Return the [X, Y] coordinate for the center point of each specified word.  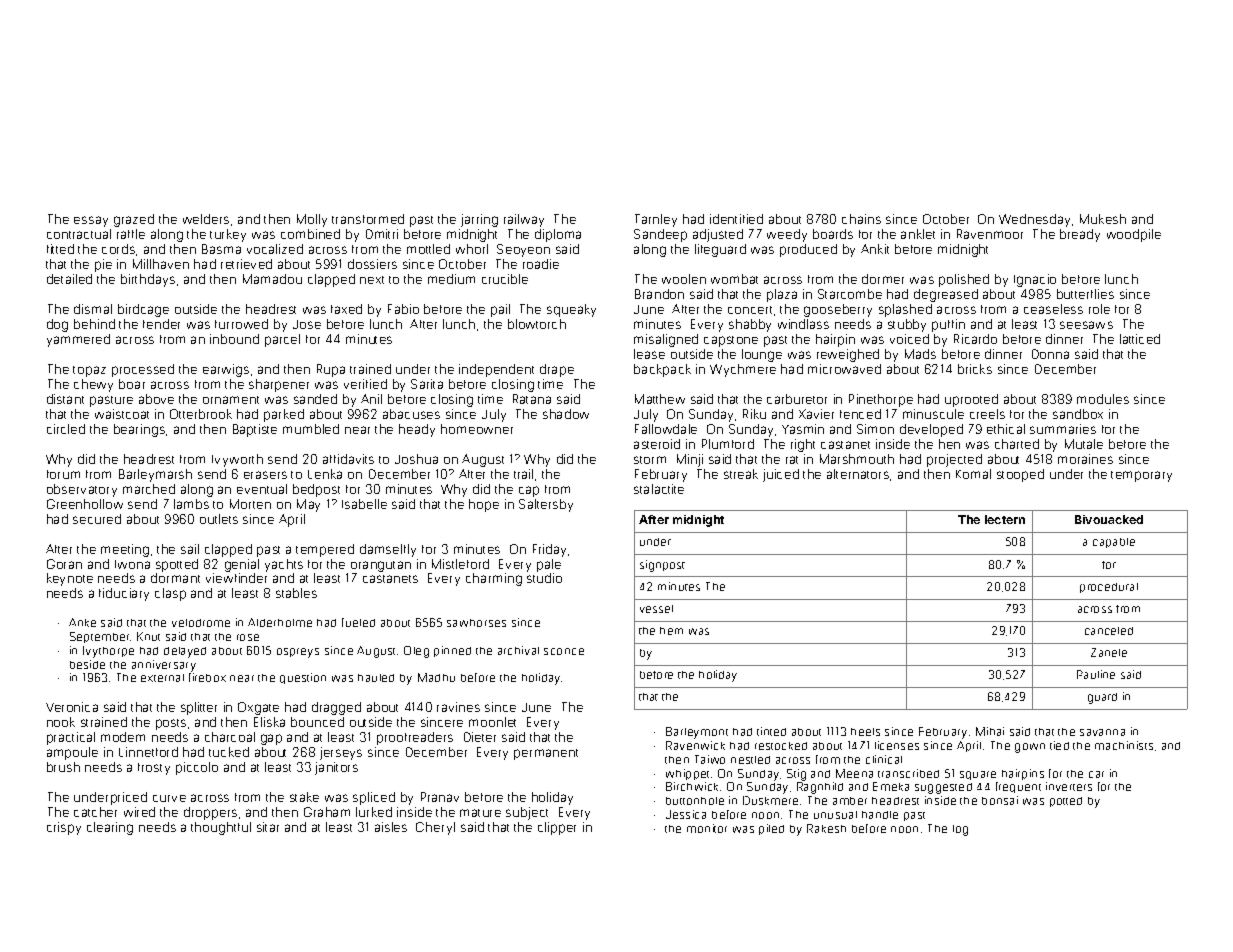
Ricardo [975, 339]
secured [97, 519]
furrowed [241, 324]
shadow [566, 414]
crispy [64, 828]
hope [484, 505]
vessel [656, 609]
